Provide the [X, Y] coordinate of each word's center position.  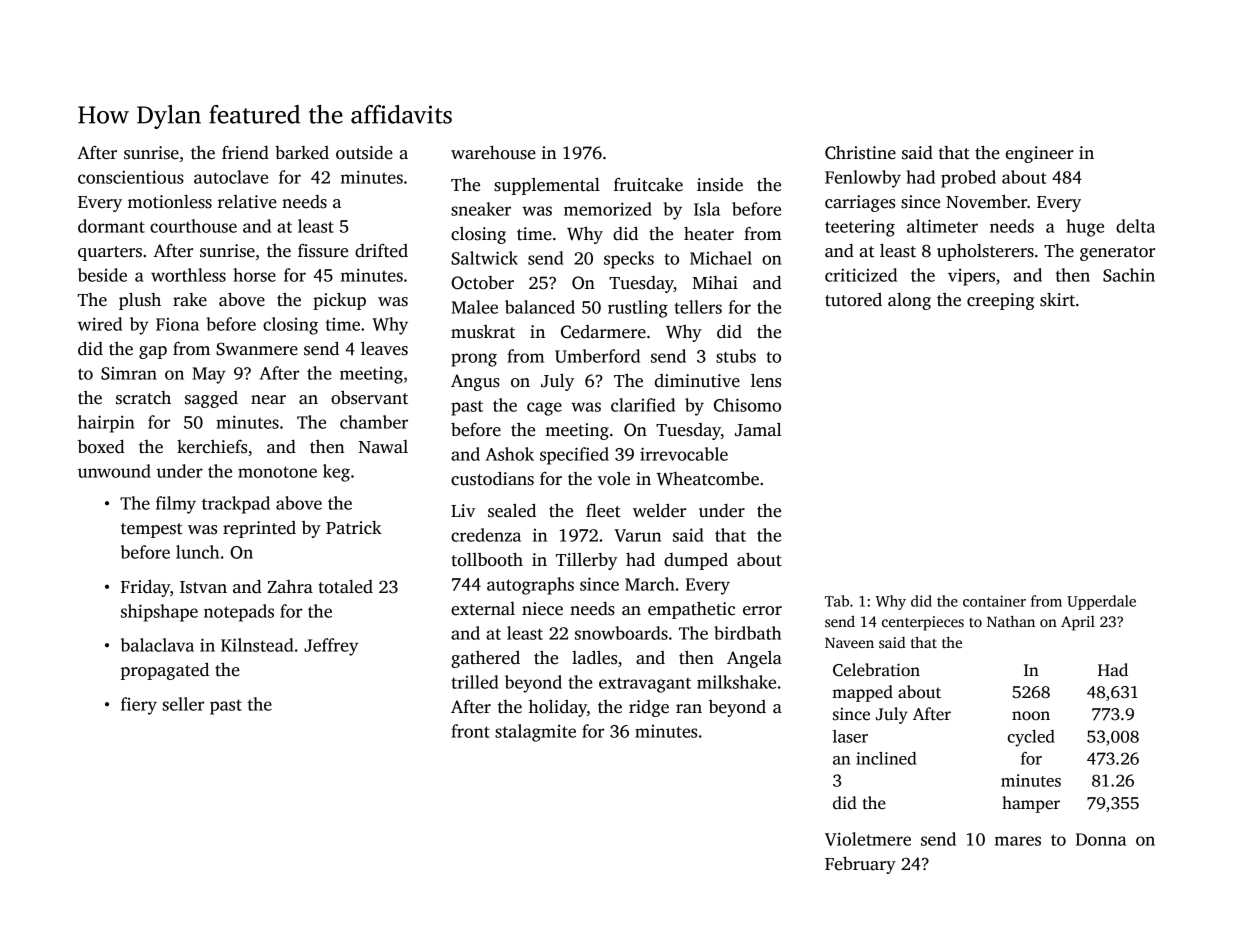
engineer [1040, 154]
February [860, 865]
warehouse [493, 152]
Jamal [758, 429]
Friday [145, 588]
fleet [603, 510]
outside [364, 153]
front [470, 731]
